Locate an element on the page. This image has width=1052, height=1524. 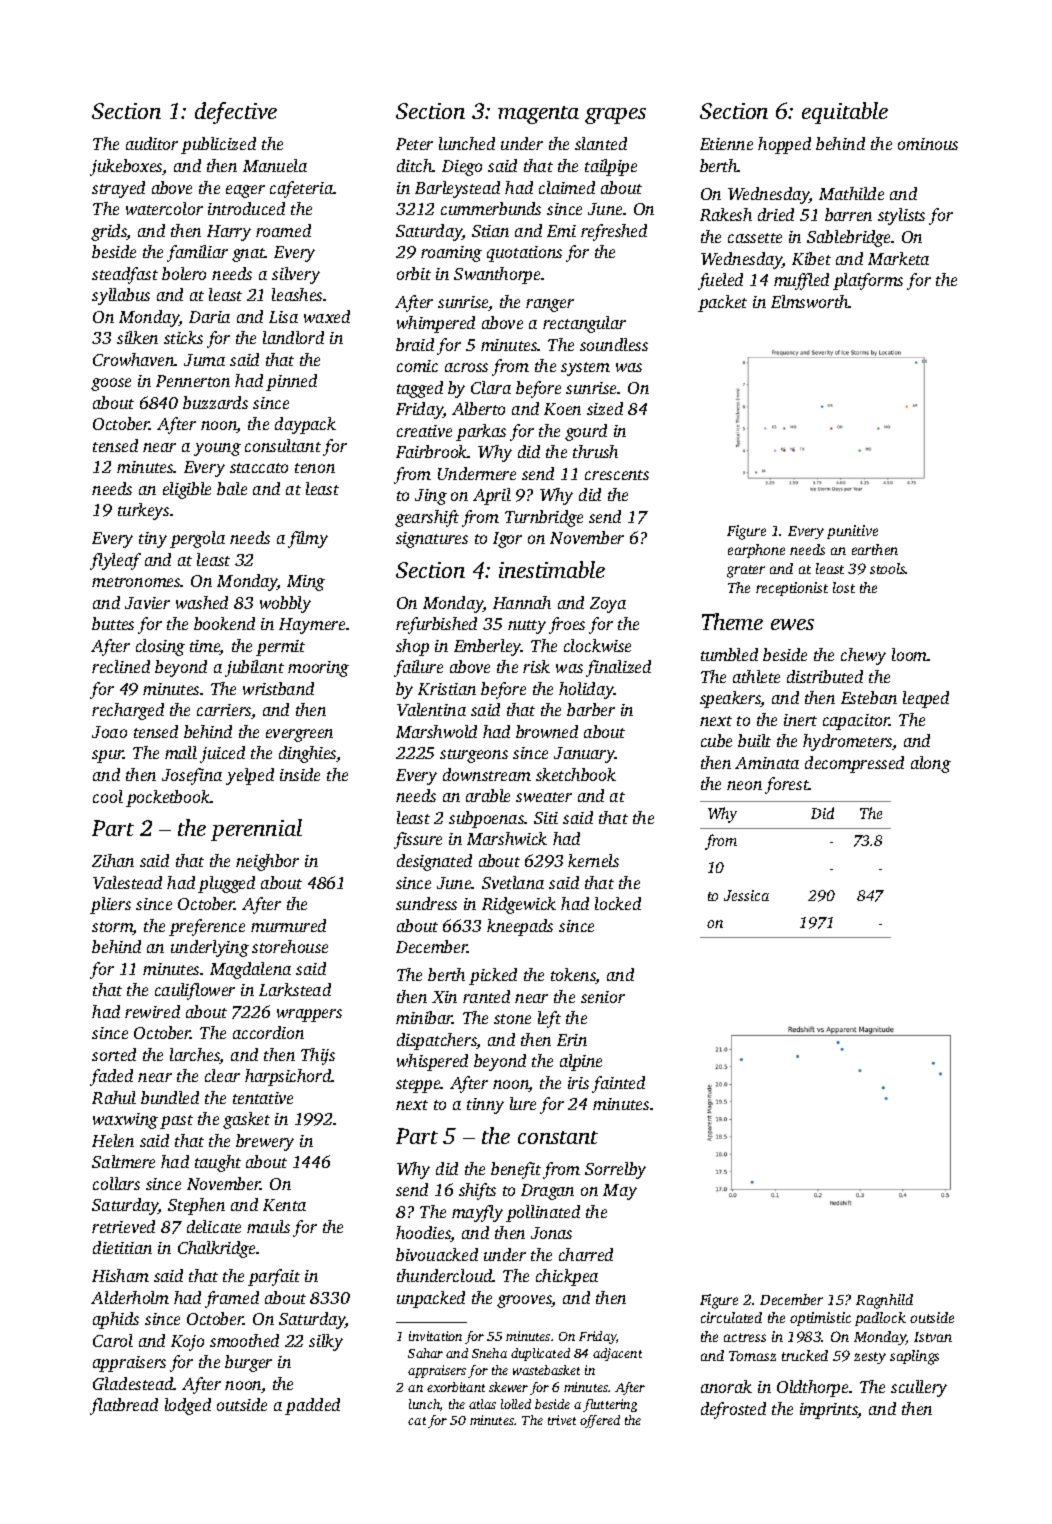
defective is located at coordinates (236, 113).
